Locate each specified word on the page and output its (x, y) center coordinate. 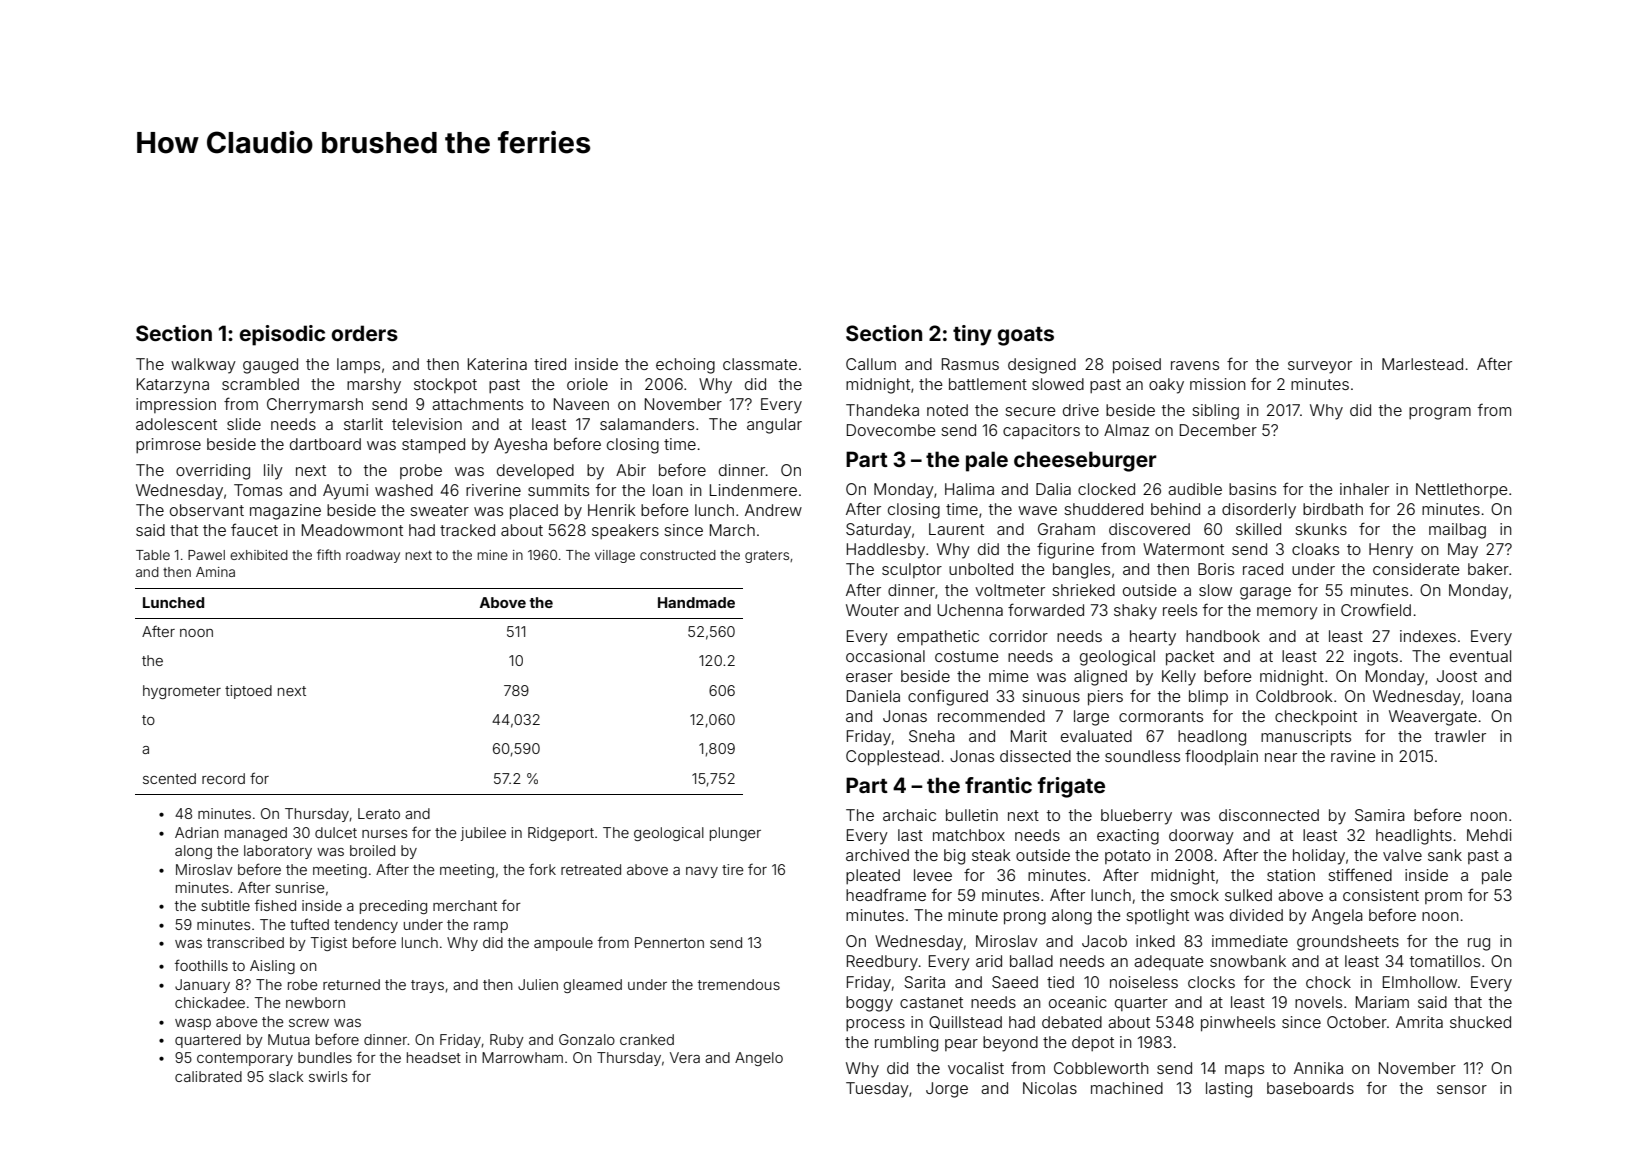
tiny (972, 335)
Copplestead (892, 758)
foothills (201, 965)
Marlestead (1422, 364)
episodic (282, 335)
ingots (1376, 658)
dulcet (336, 832)
